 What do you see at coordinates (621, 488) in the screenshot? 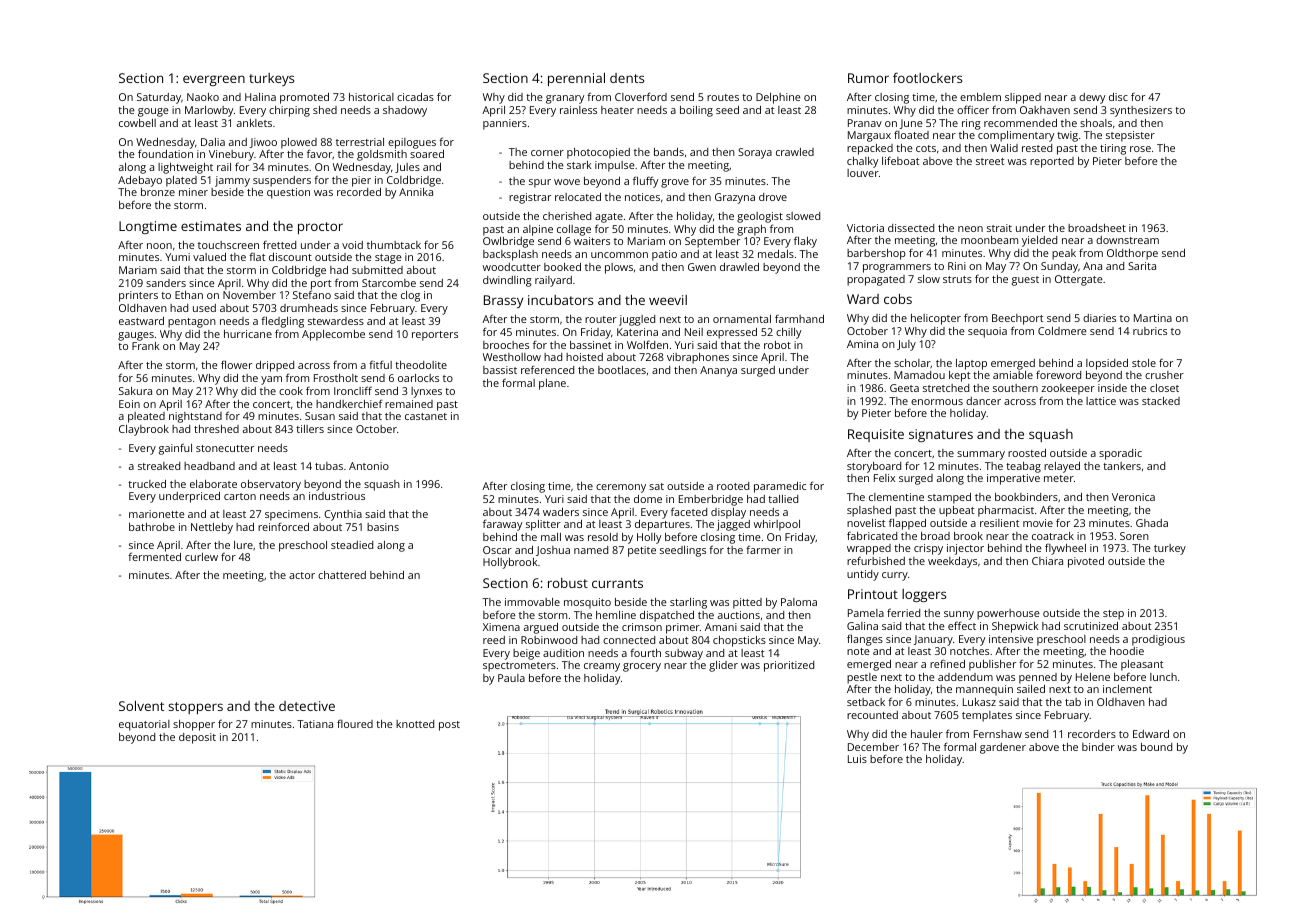
I see `ceremony` at bounding box center [621, 488].
